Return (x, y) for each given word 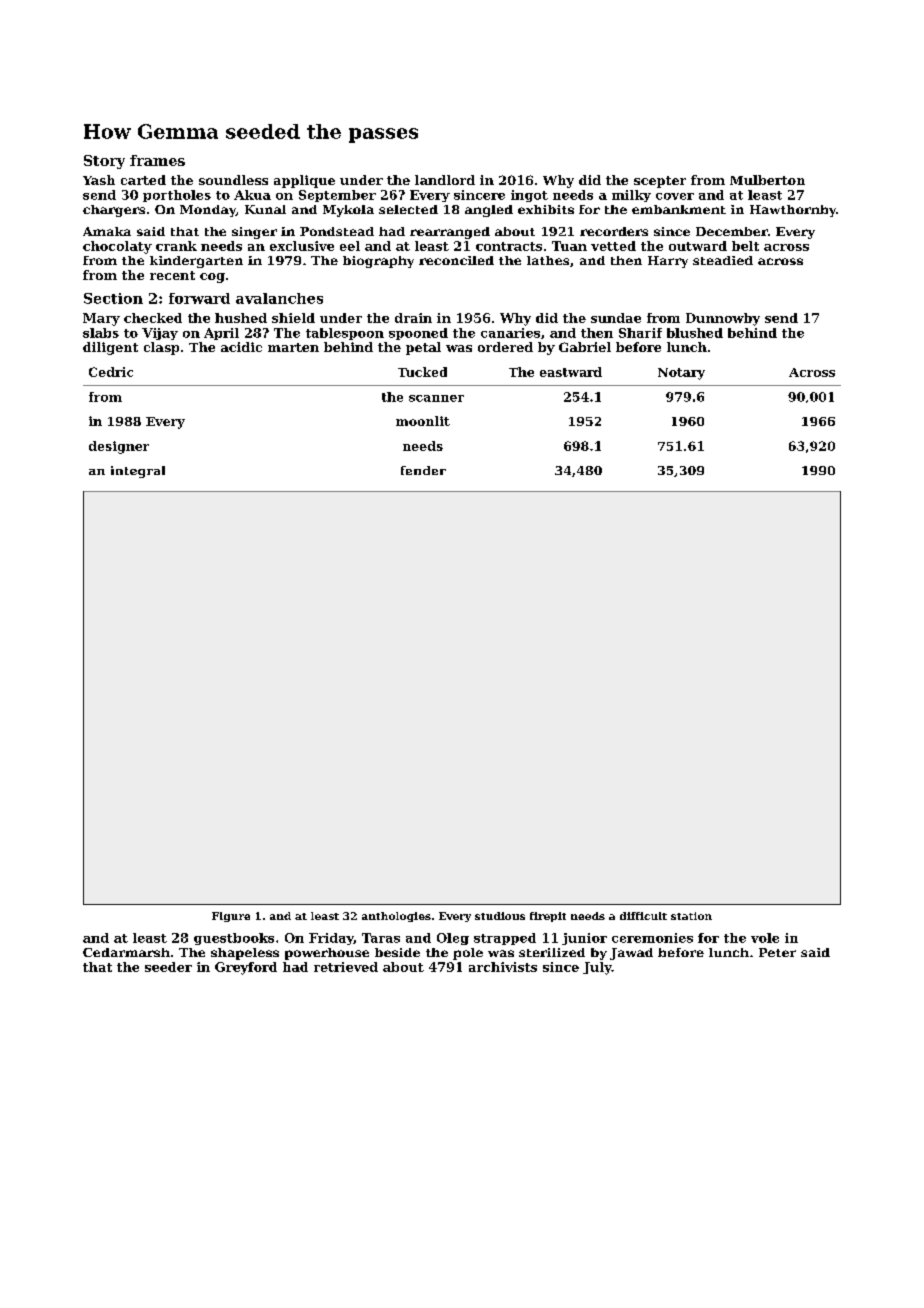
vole (765, 938)
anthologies (396, 917)
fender (423, 470)
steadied (723, 260)
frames (157, 160)
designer (119, 447)
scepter (660, 182)
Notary (681, 374)
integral (138, 472)
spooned (418, 334)
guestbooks (234, 939)
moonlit (423, 421)
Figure (231, 917)
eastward (571, 372)
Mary (101, 319)
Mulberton (767, 180)
